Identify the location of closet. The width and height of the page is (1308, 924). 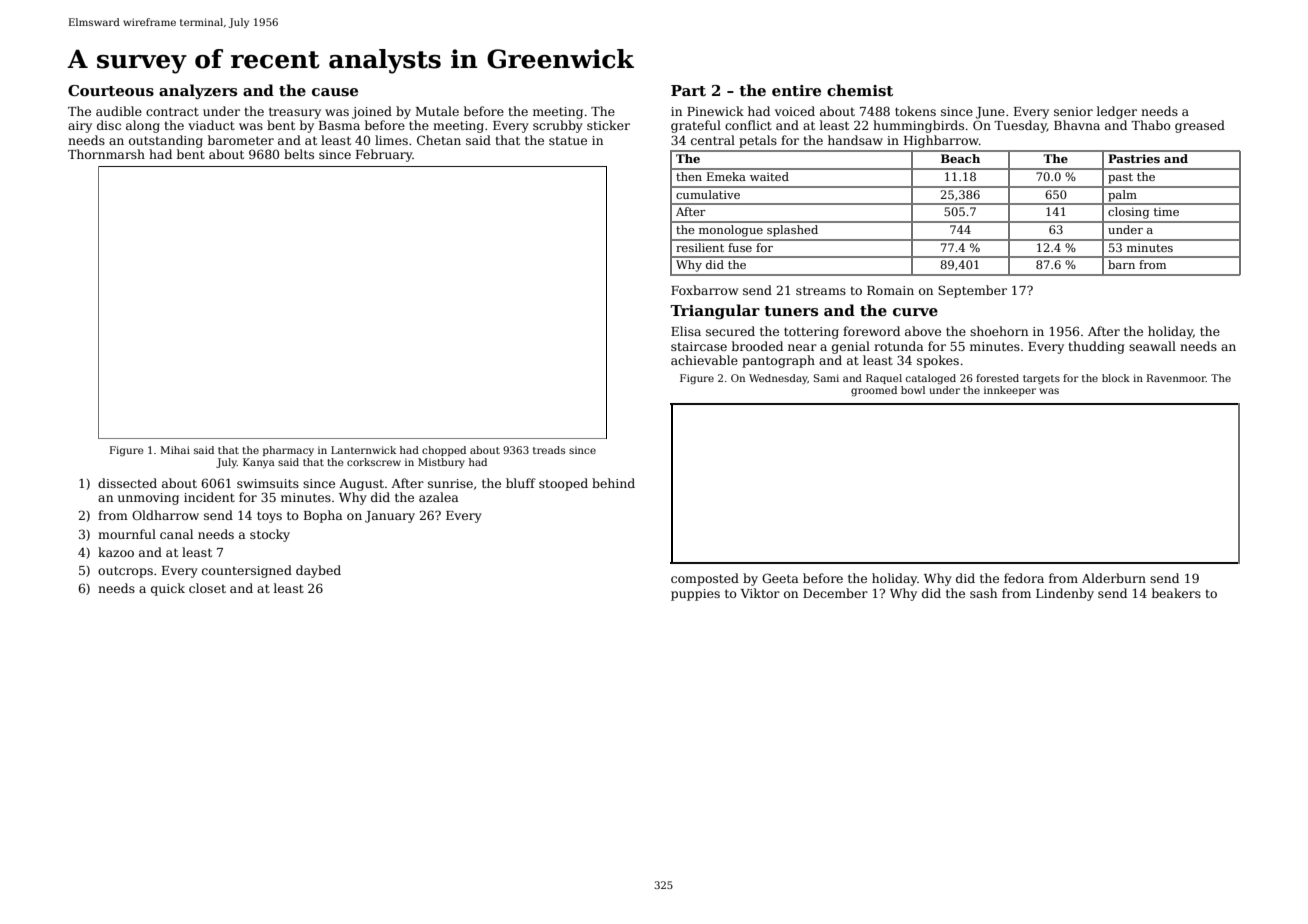
(207, 588).
